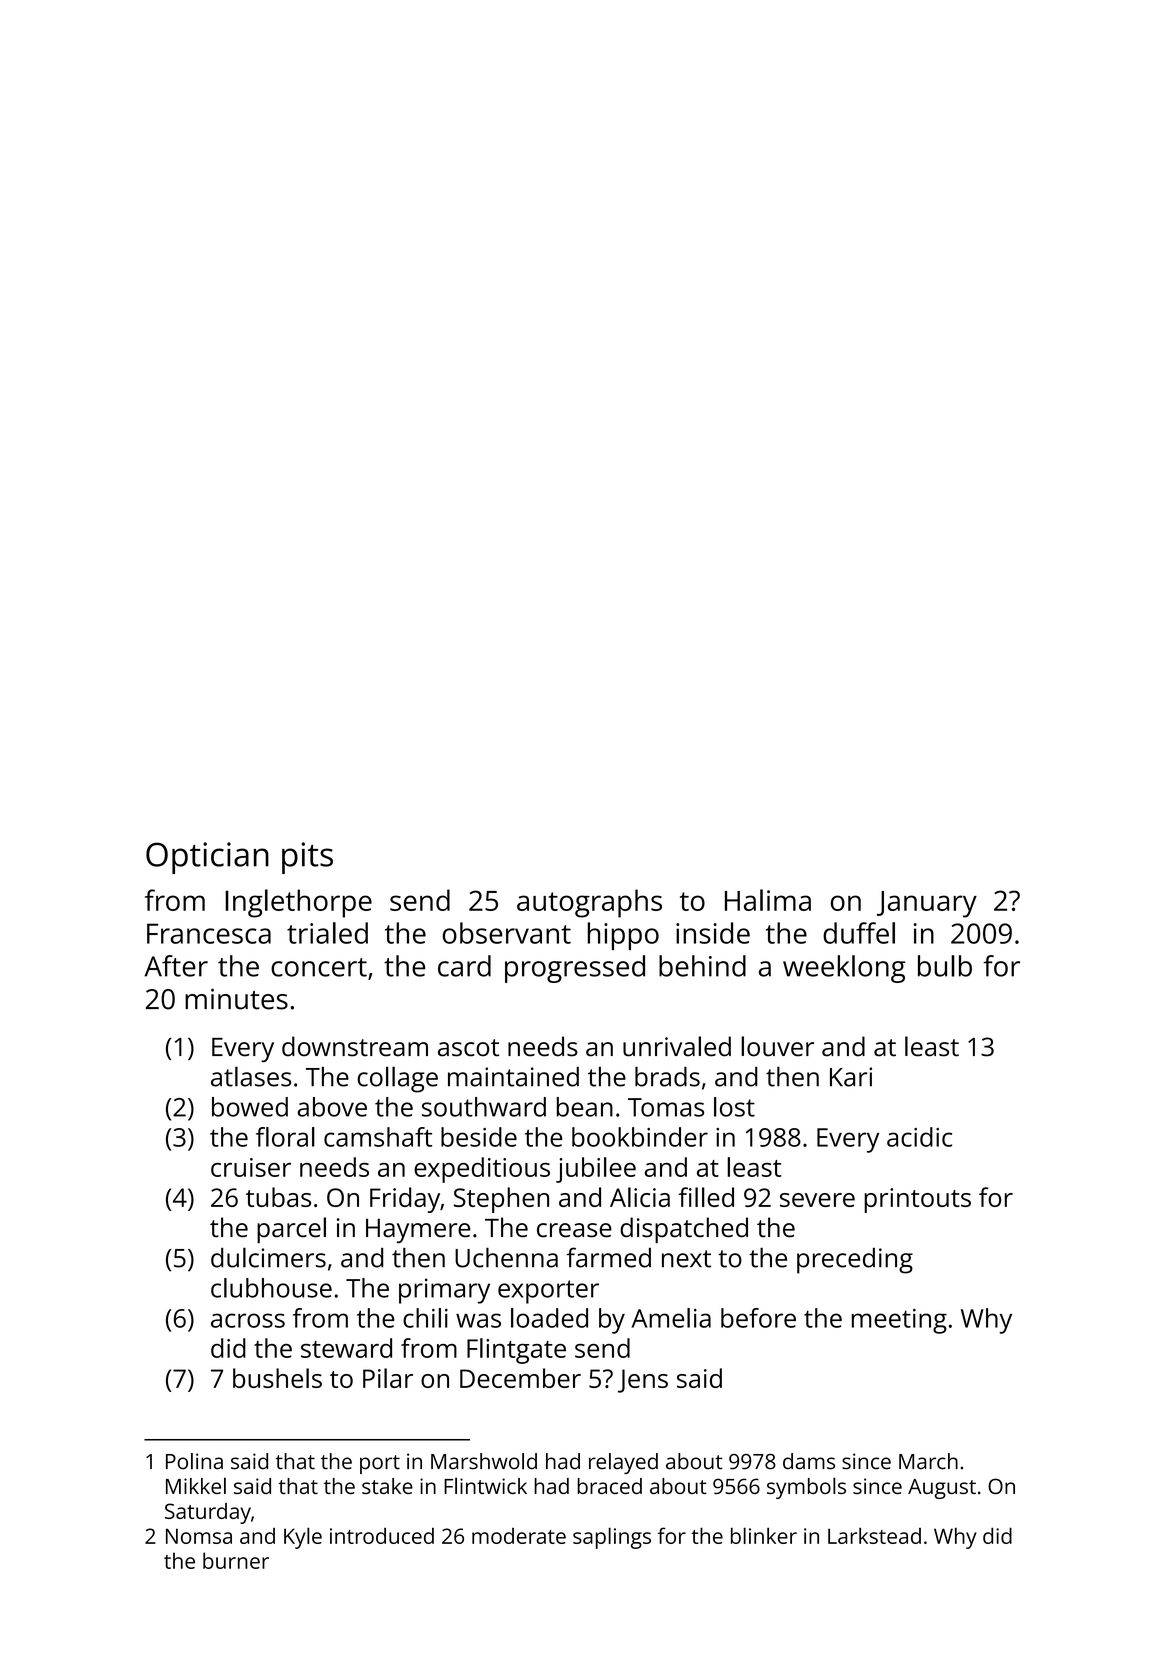 Image resolution: width=1165 pixels, height=1654 pixels. I want to click on before, so click(758, 1318).
